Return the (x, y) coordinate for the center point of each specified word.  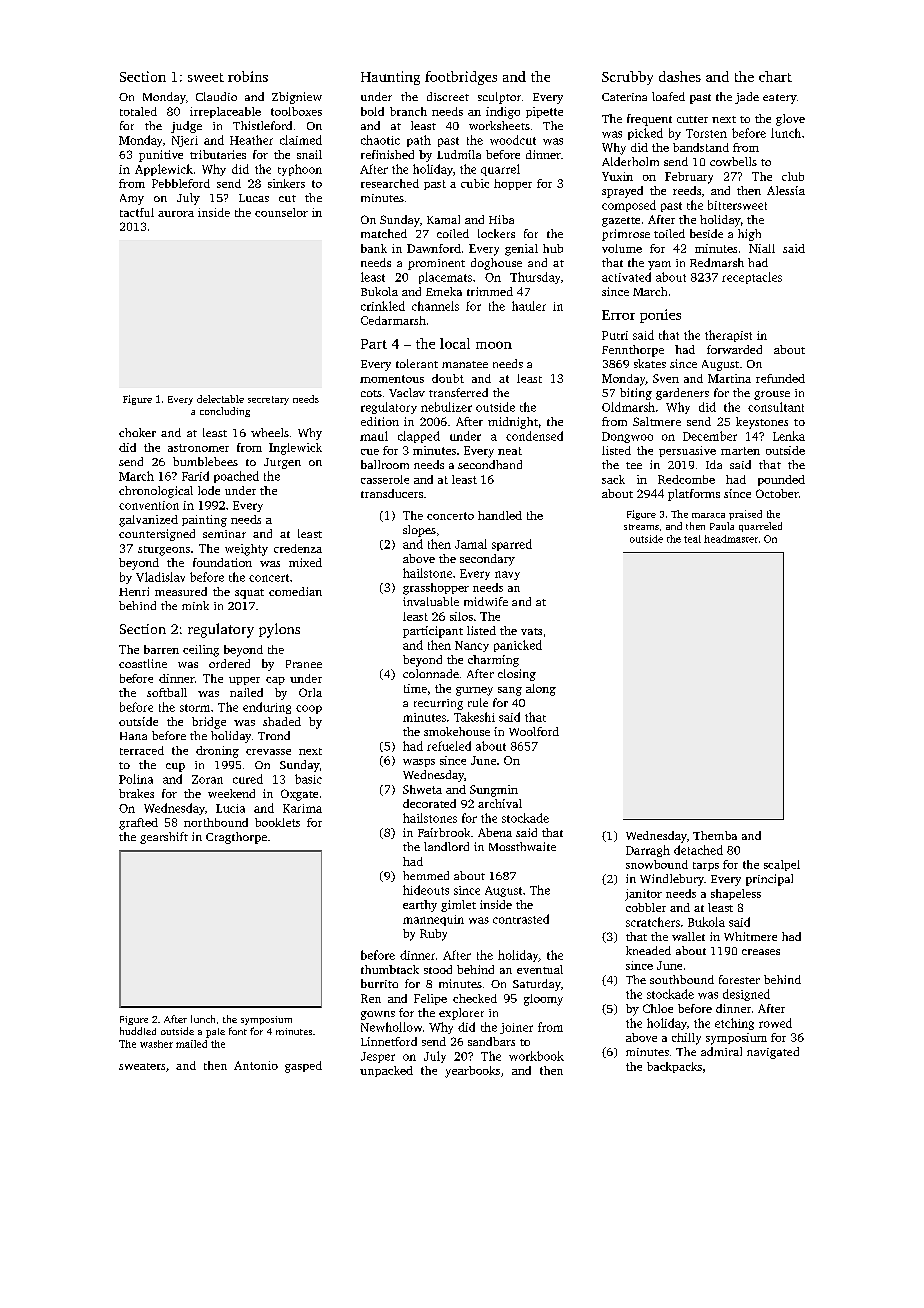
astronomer (198, 448)
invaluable (431, 601)
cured (248, 779)
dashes (680, 76)
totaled (138, 111)
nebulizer (446, 407)
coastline (143, 663)
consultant (776, 407)
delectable (220, 399)
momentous (392, 379)
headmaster (731, 539)
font (238, 1031)
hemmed (426, 875)
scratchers (653, 922)
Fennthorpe (633, 351)
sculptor (499, 98)
